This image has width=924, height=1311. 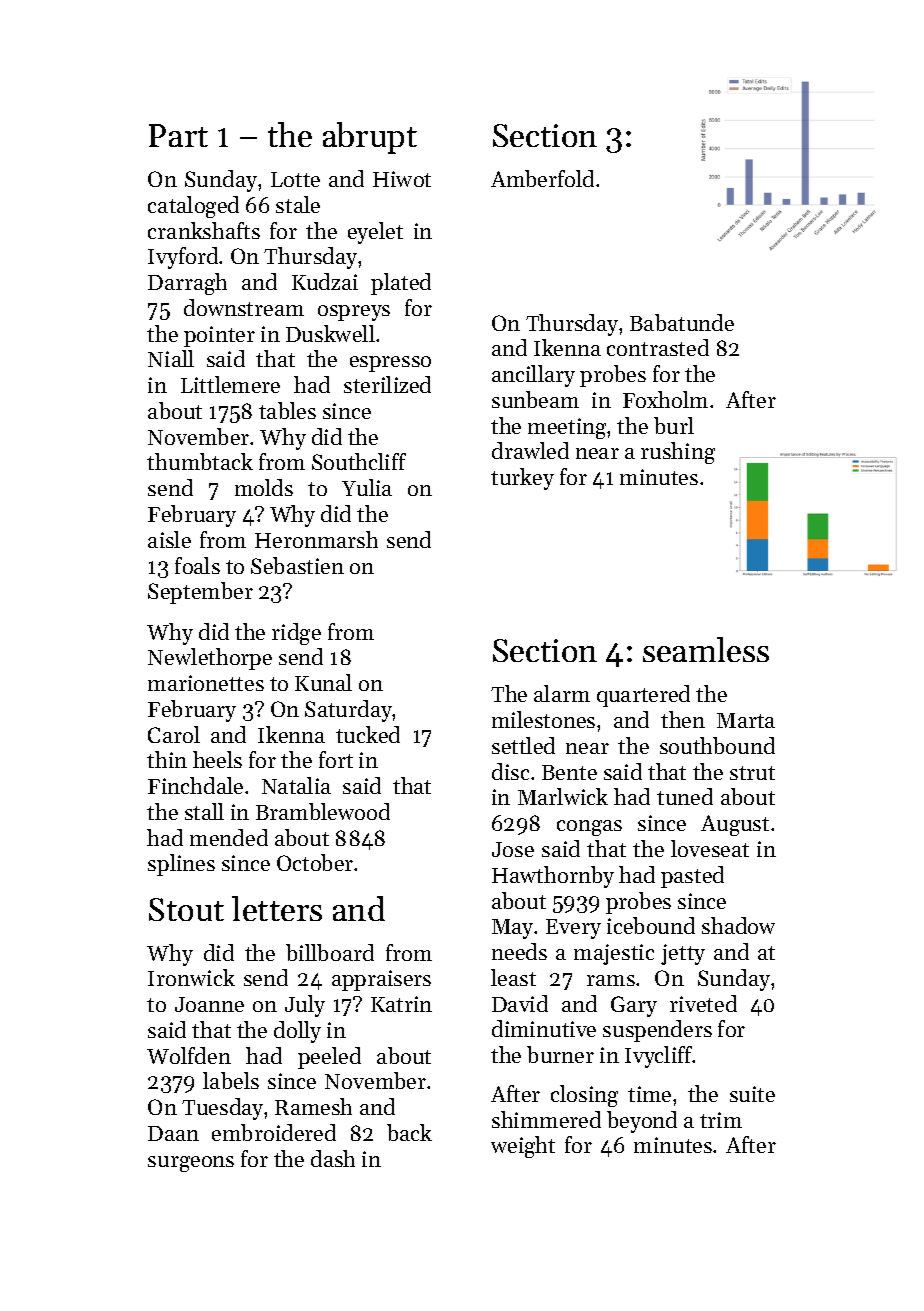 I want to click on Kunal, so click(x=323, y=682).
